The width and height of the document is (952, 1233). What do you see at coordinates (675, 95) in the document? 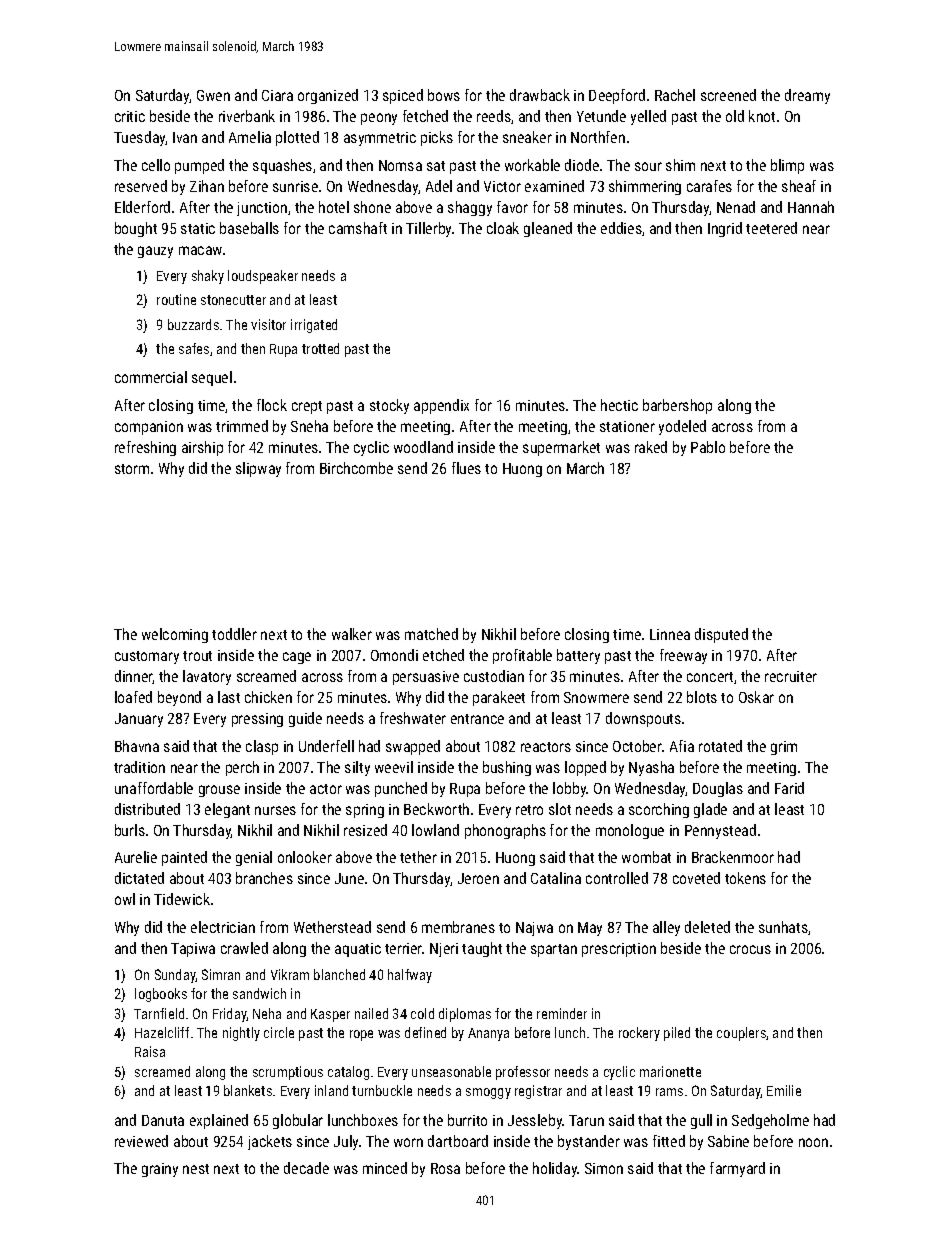
I see `Rachel` at bounding box center [675, 95].
